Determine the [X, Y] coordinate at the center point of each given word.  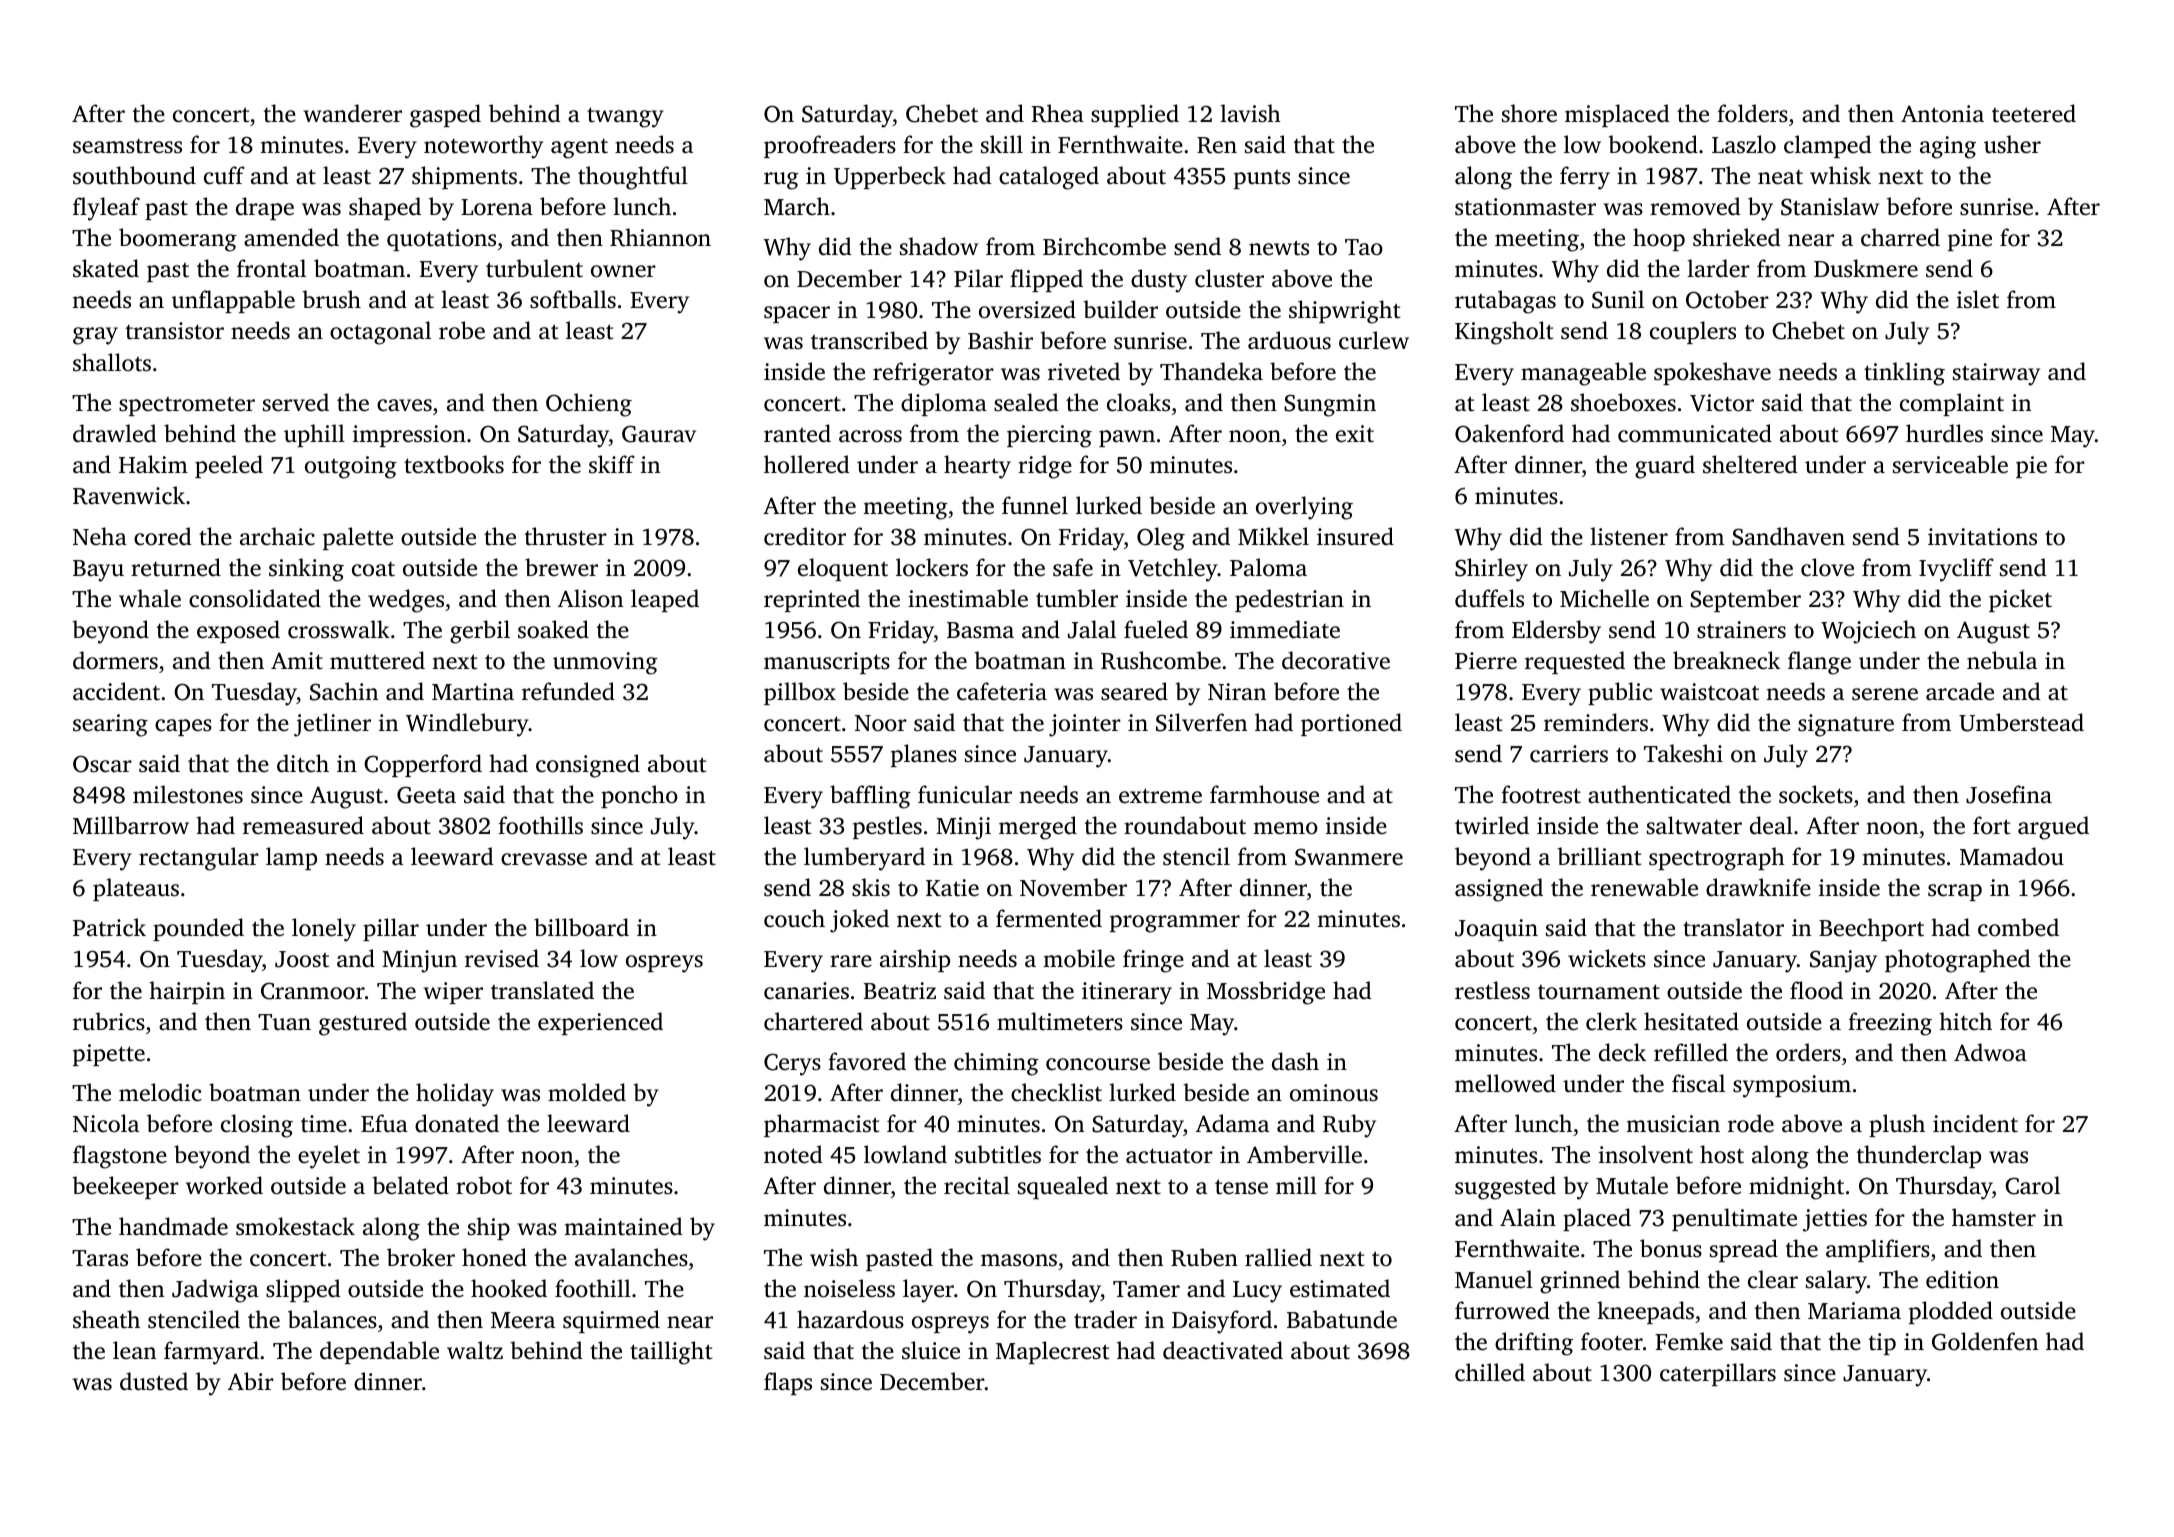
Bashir [1000, 340]
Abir [251, 1381]
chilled [1490, 1372]
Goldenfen [1985, 1341]
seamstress [127, 146]
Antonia [1942, 114]
